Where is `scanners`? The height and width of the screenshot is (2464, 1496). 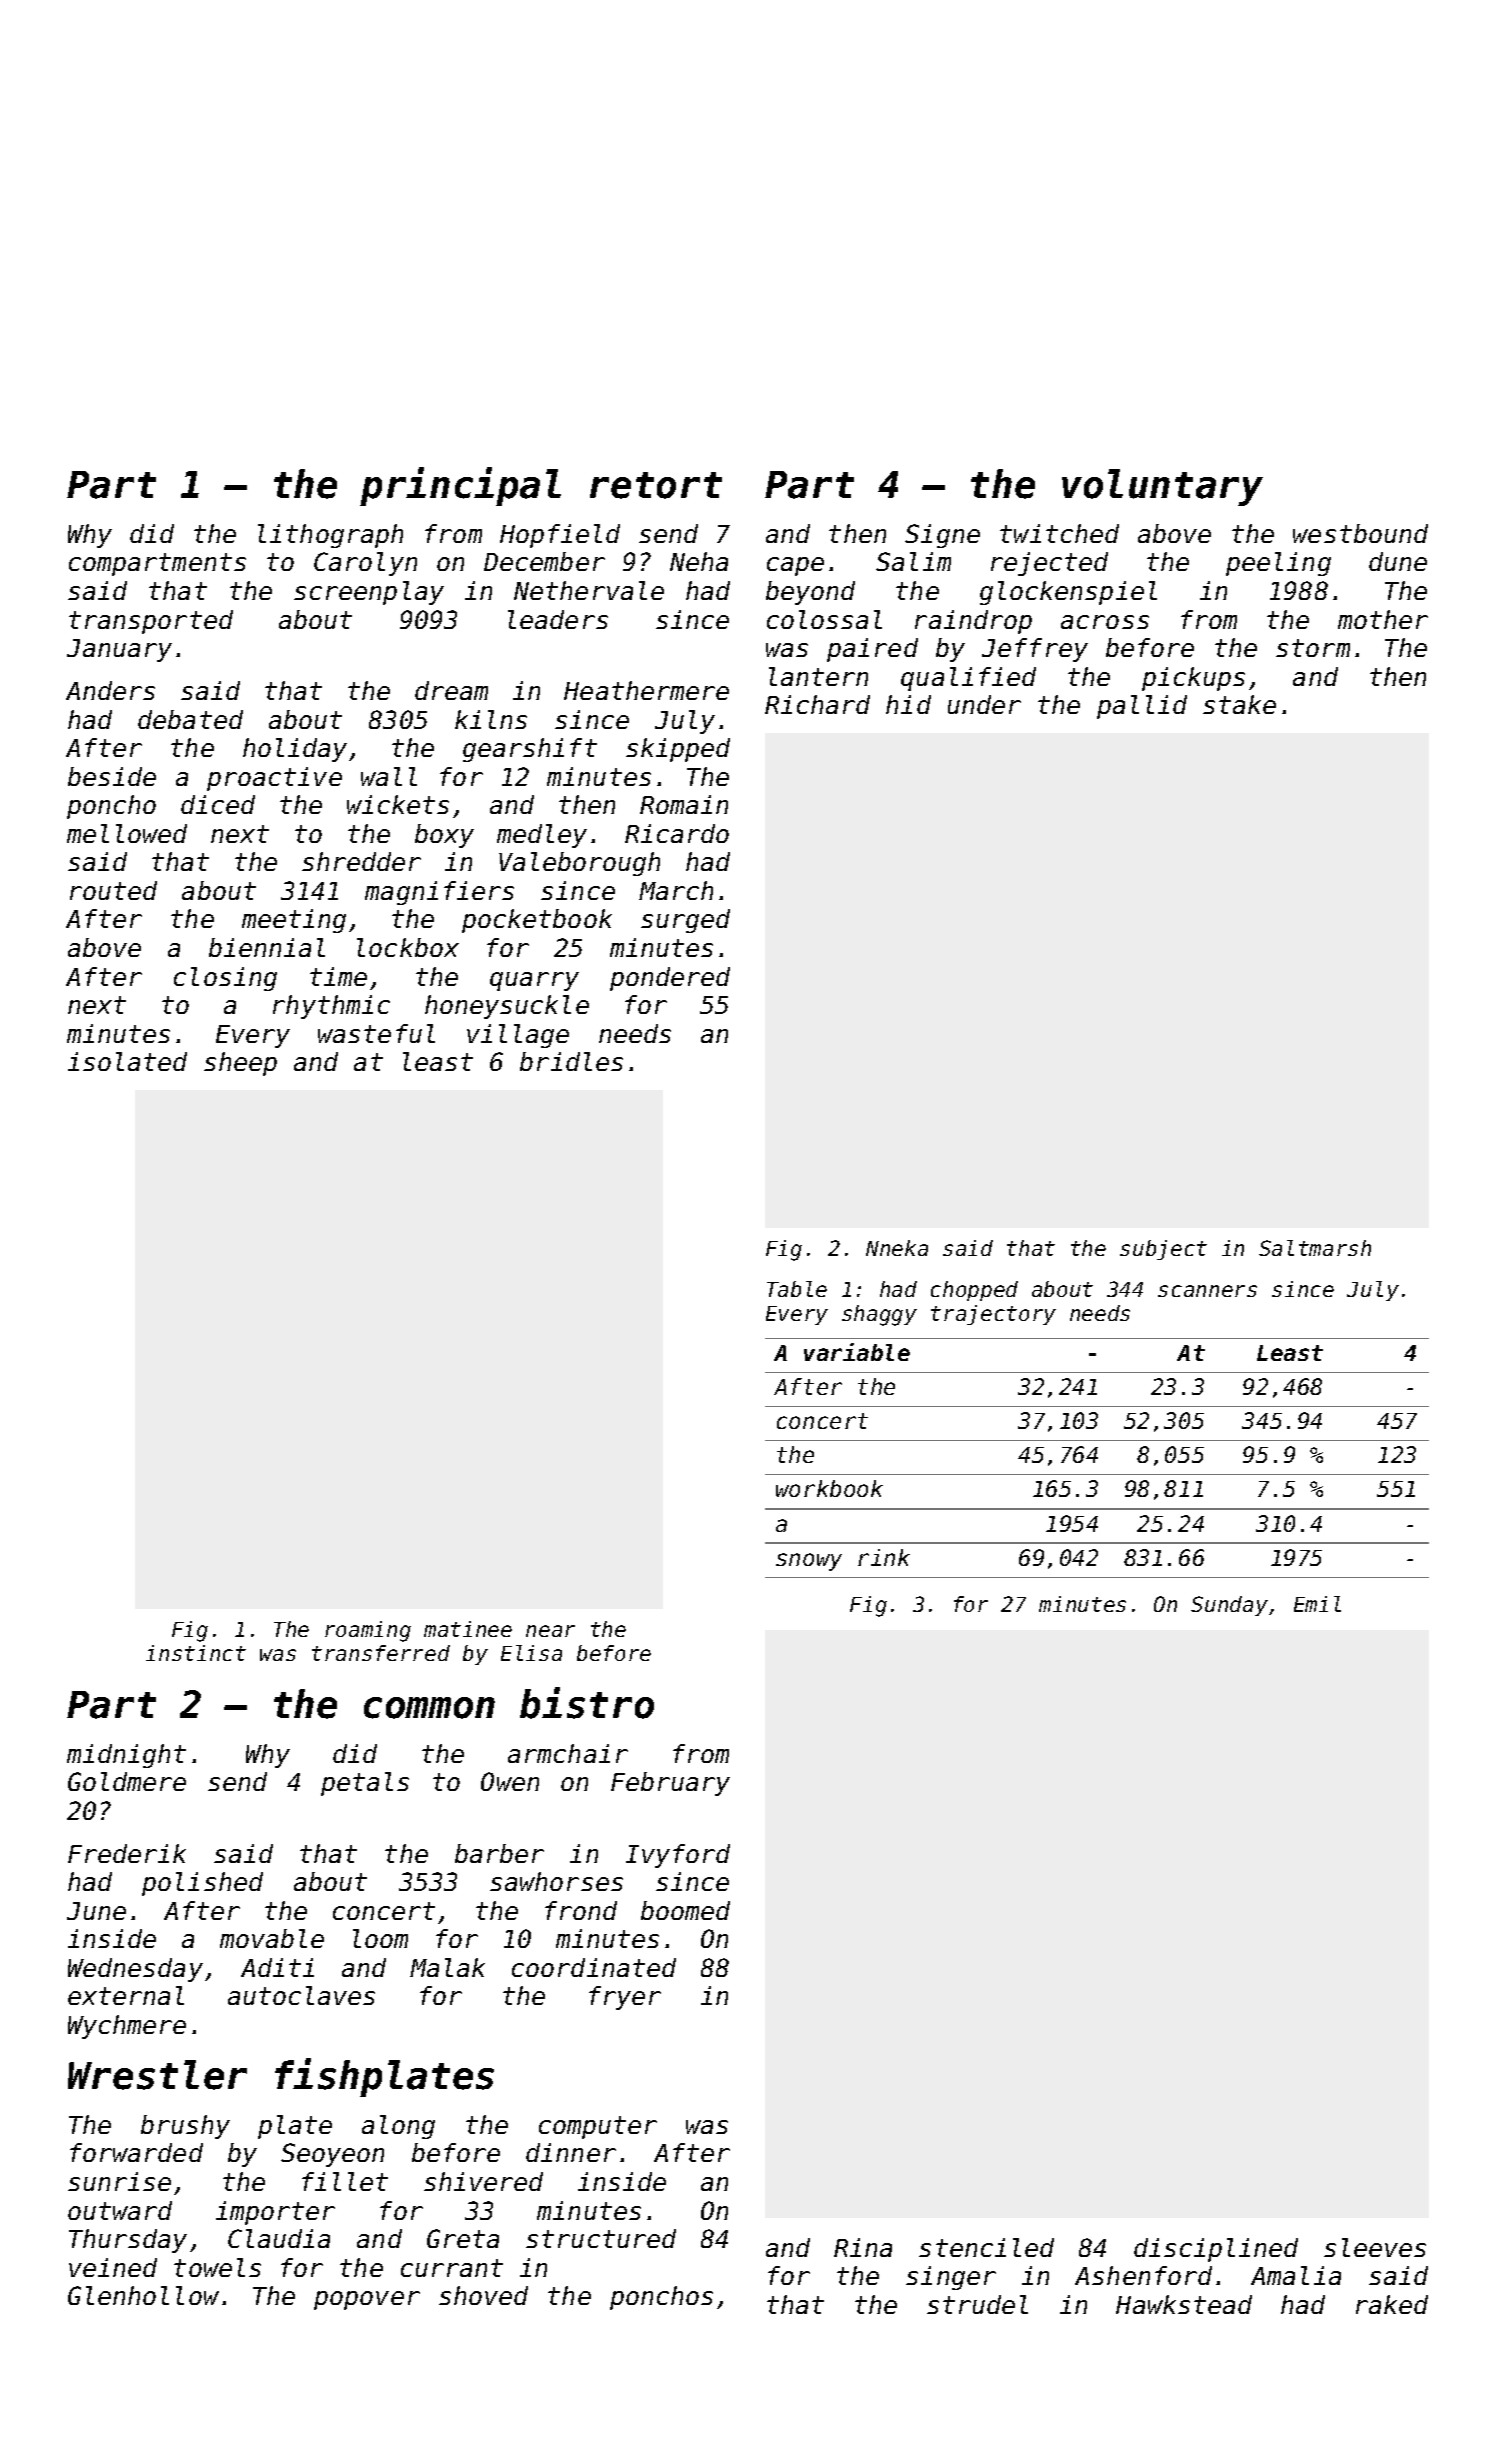
scanners is located at coordinates (1207, 1291).
